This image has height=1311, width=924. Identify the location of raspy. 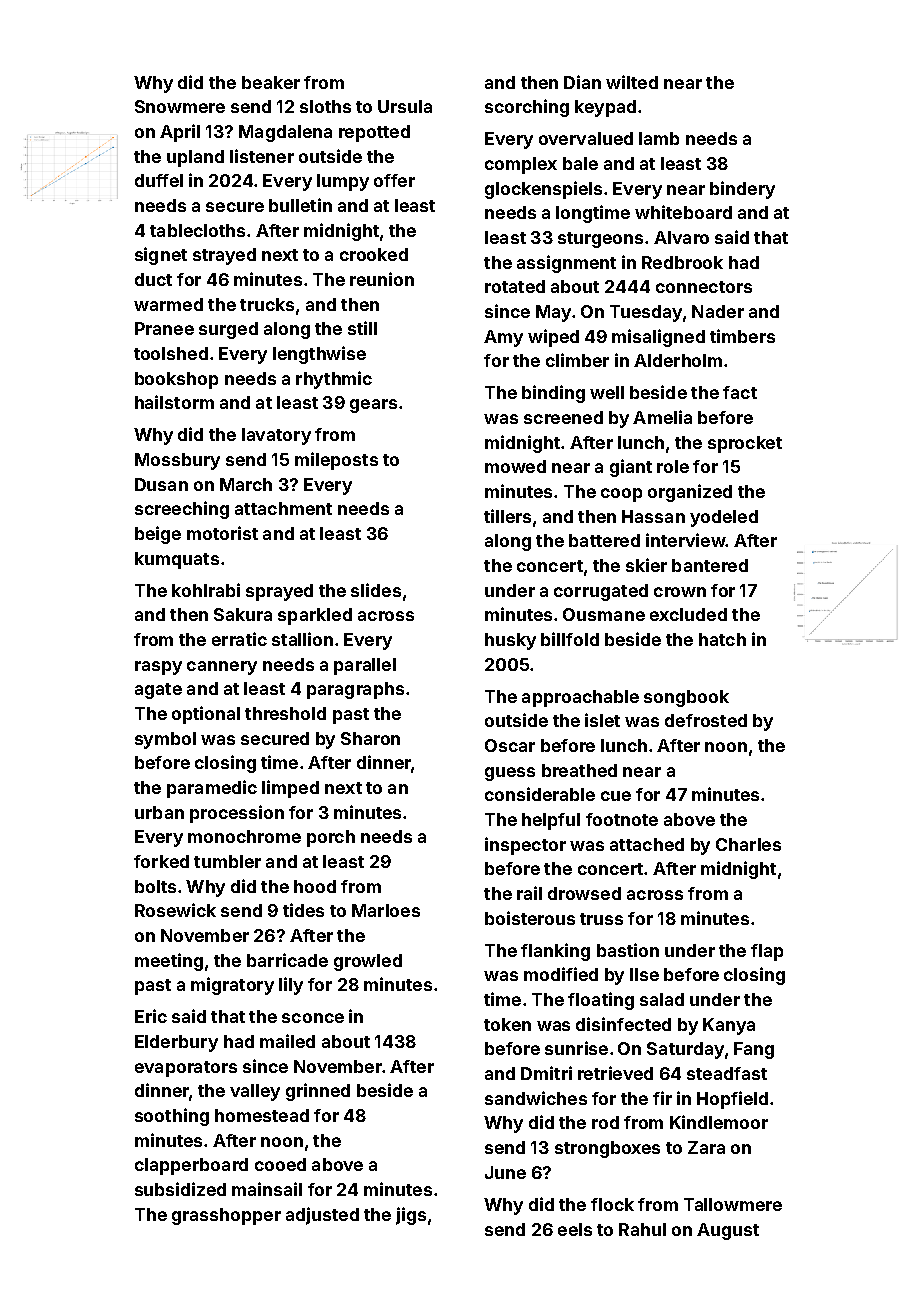
(158, 668).
